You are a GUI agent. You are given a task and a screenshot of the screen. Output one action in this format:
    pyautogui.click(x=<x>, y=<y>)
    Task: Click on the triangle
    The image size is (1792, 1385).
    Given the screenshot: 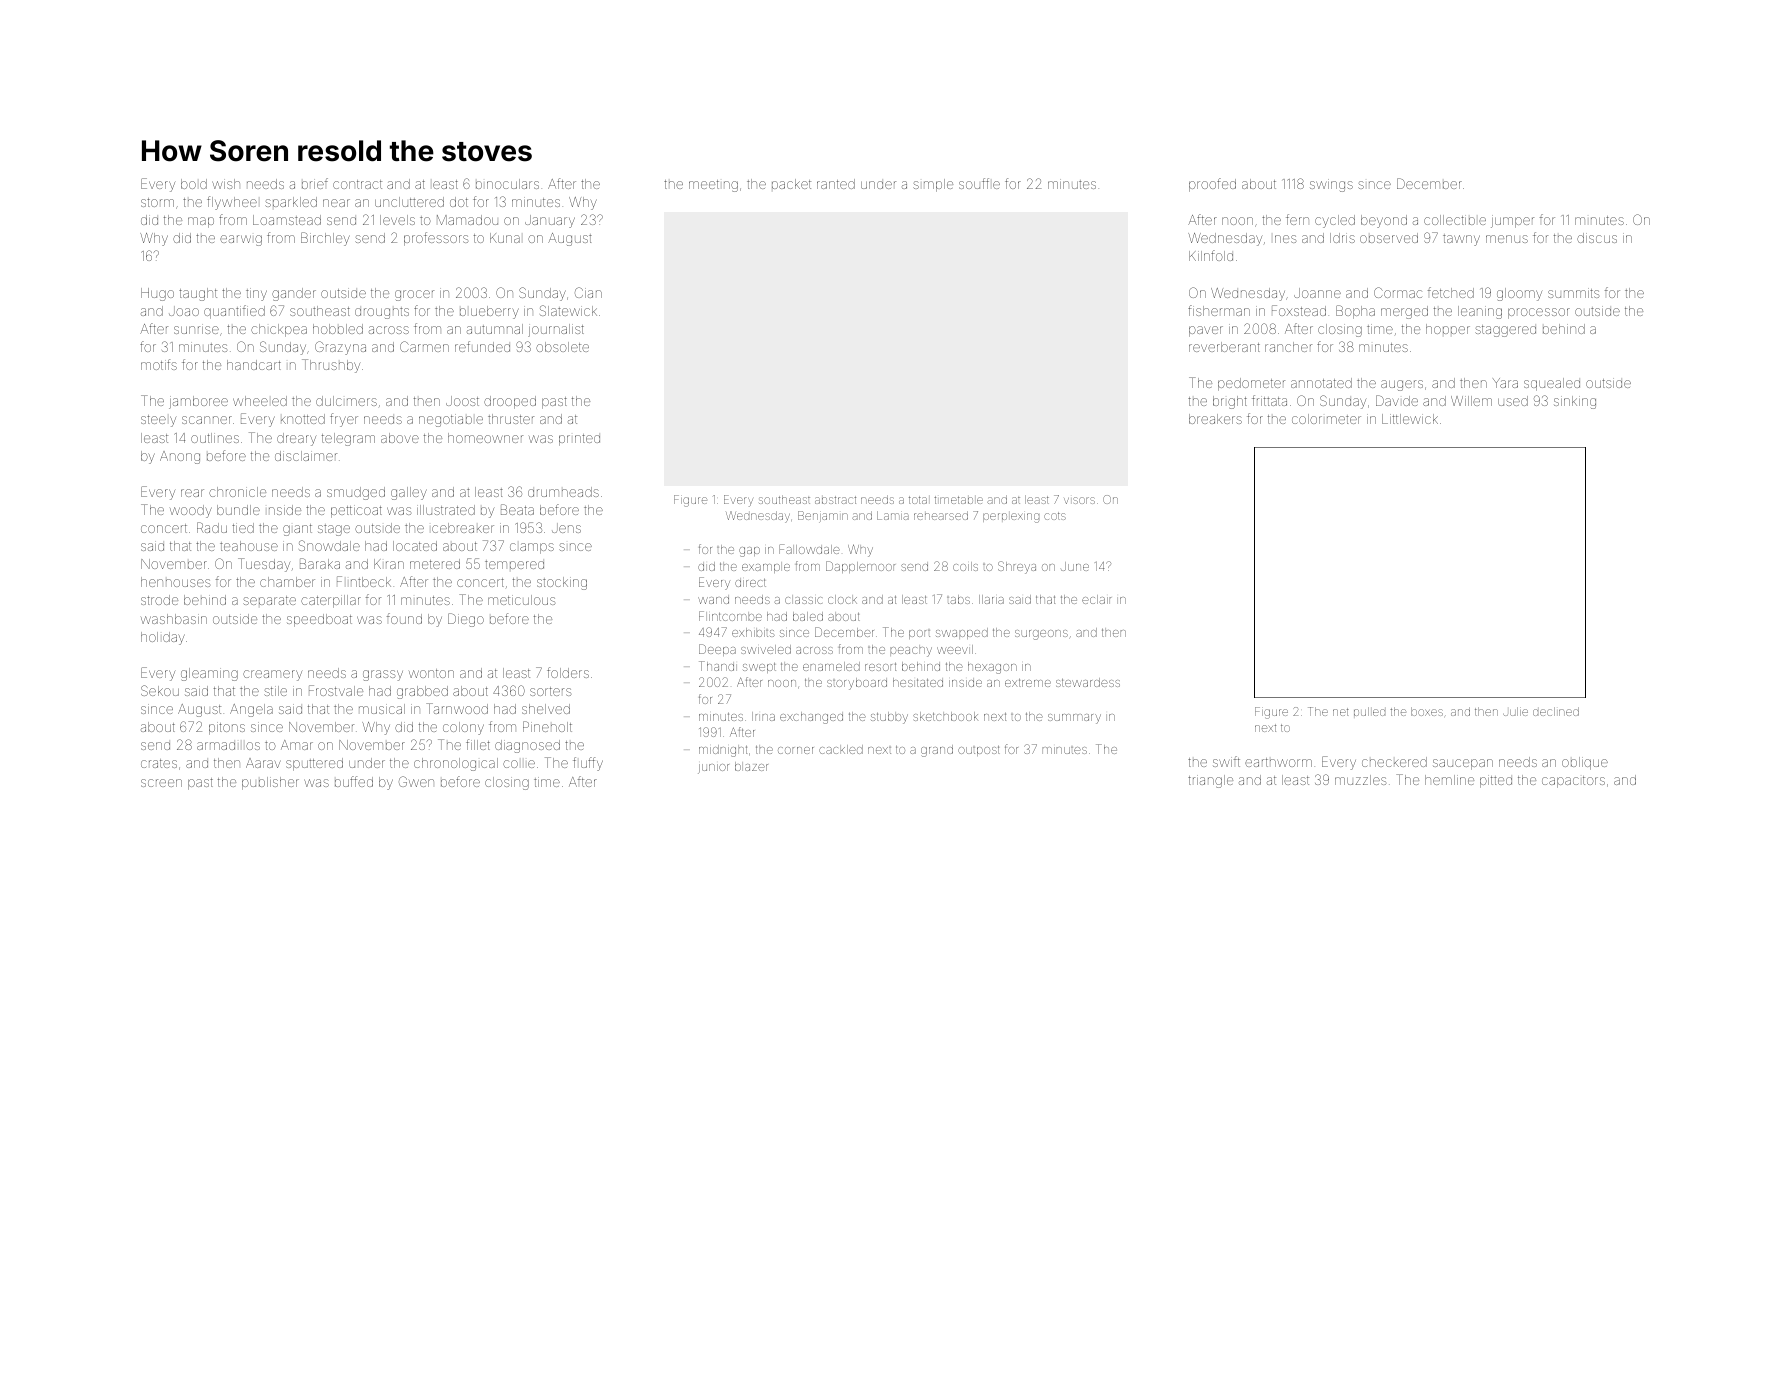 What is the action you would take?
    pyautogui.click(x=1210, y=781)
